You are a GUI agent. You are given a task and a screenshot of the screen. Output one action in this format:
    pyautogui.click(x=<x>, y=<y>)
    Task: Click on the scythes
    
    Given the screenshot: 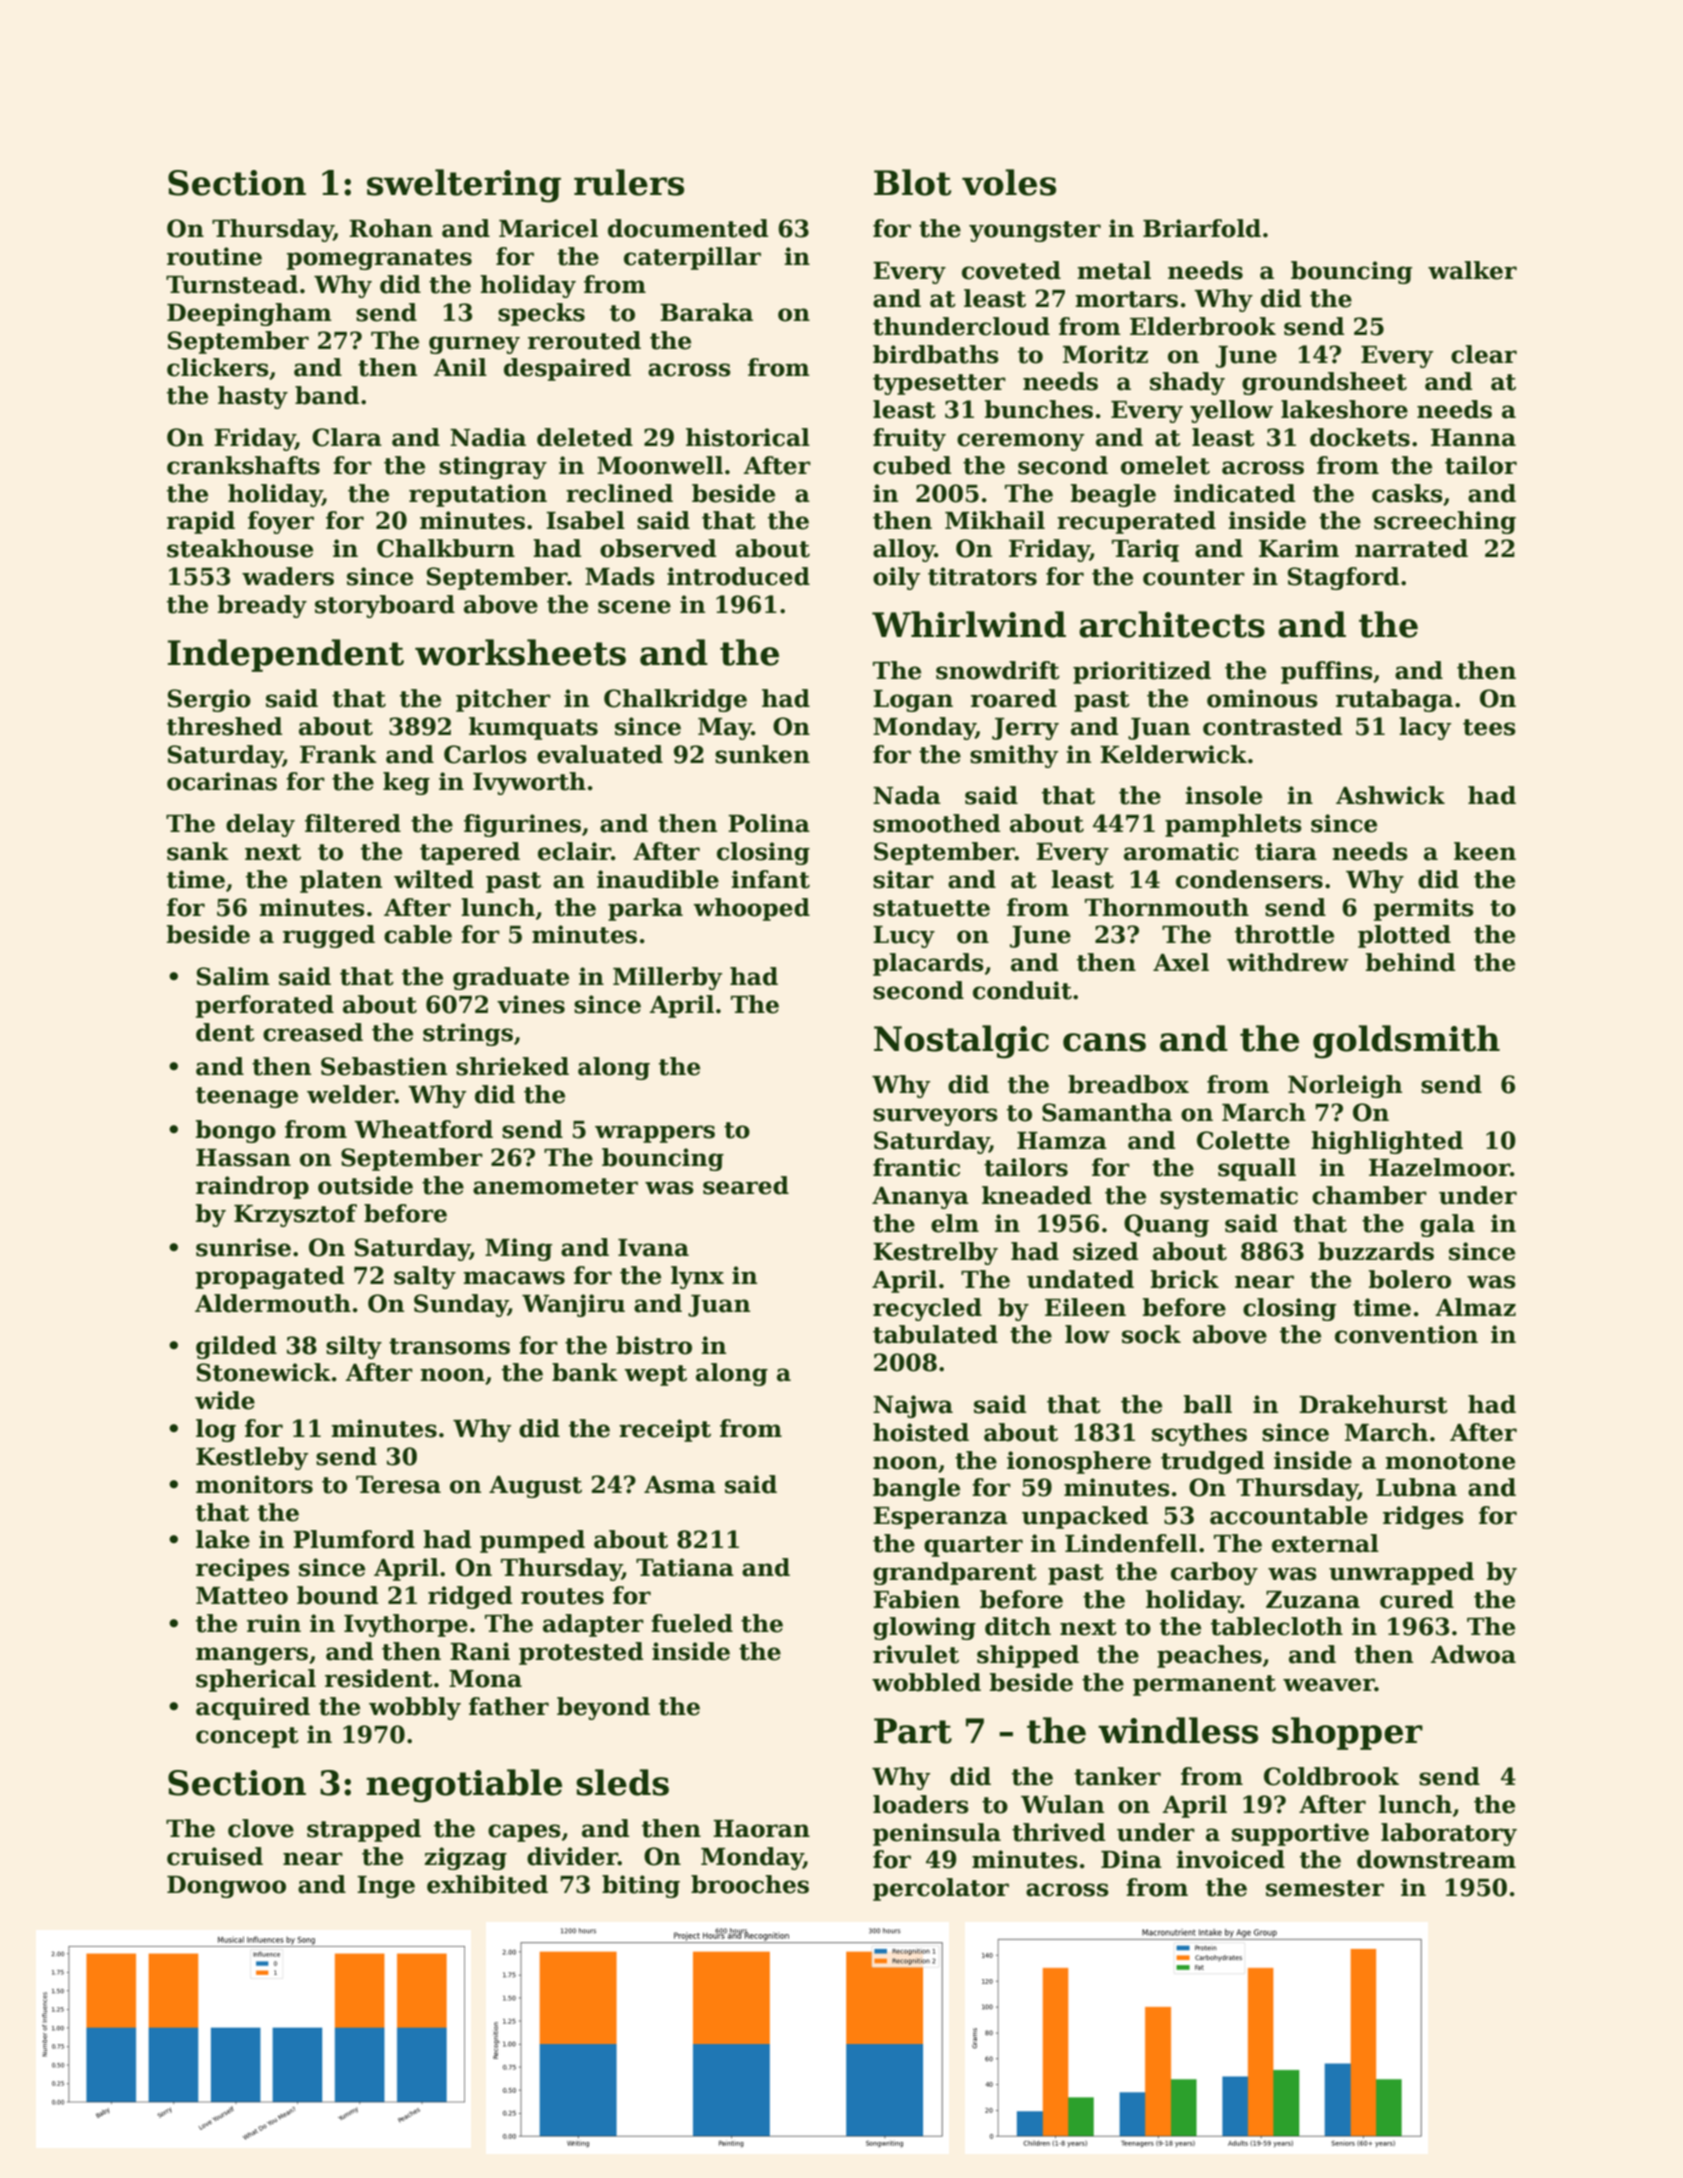 What is the action you would take?
    pyautogui.click(x=1199, y=1434)
